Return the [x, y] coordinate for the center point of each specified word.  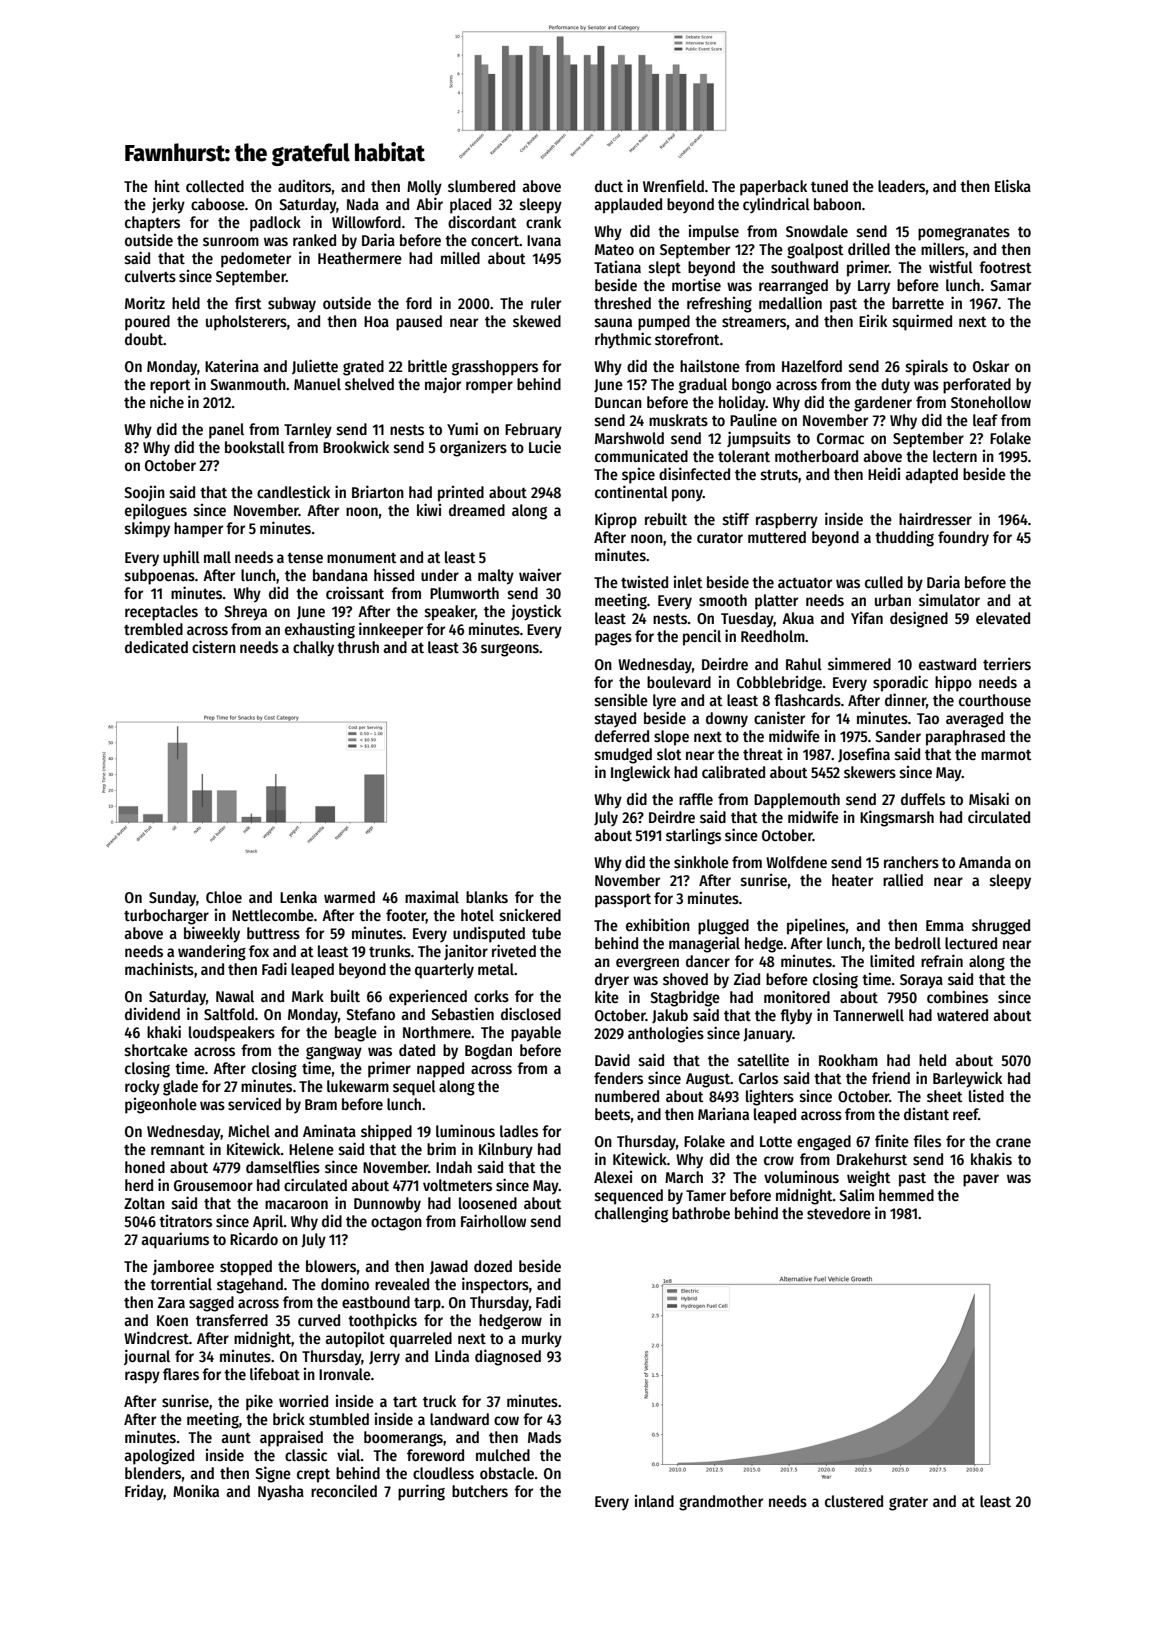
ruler [546, 303]
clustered [854, 1501]
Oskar [991, 366]
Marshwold [629, 438]
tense [305, 558]
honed [145, 1167]
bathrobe [701, 1213]
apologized [159, 1456]
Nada [363, 204]
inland [654, 1501]
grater [908, 1504]
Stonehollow [991, 402]
